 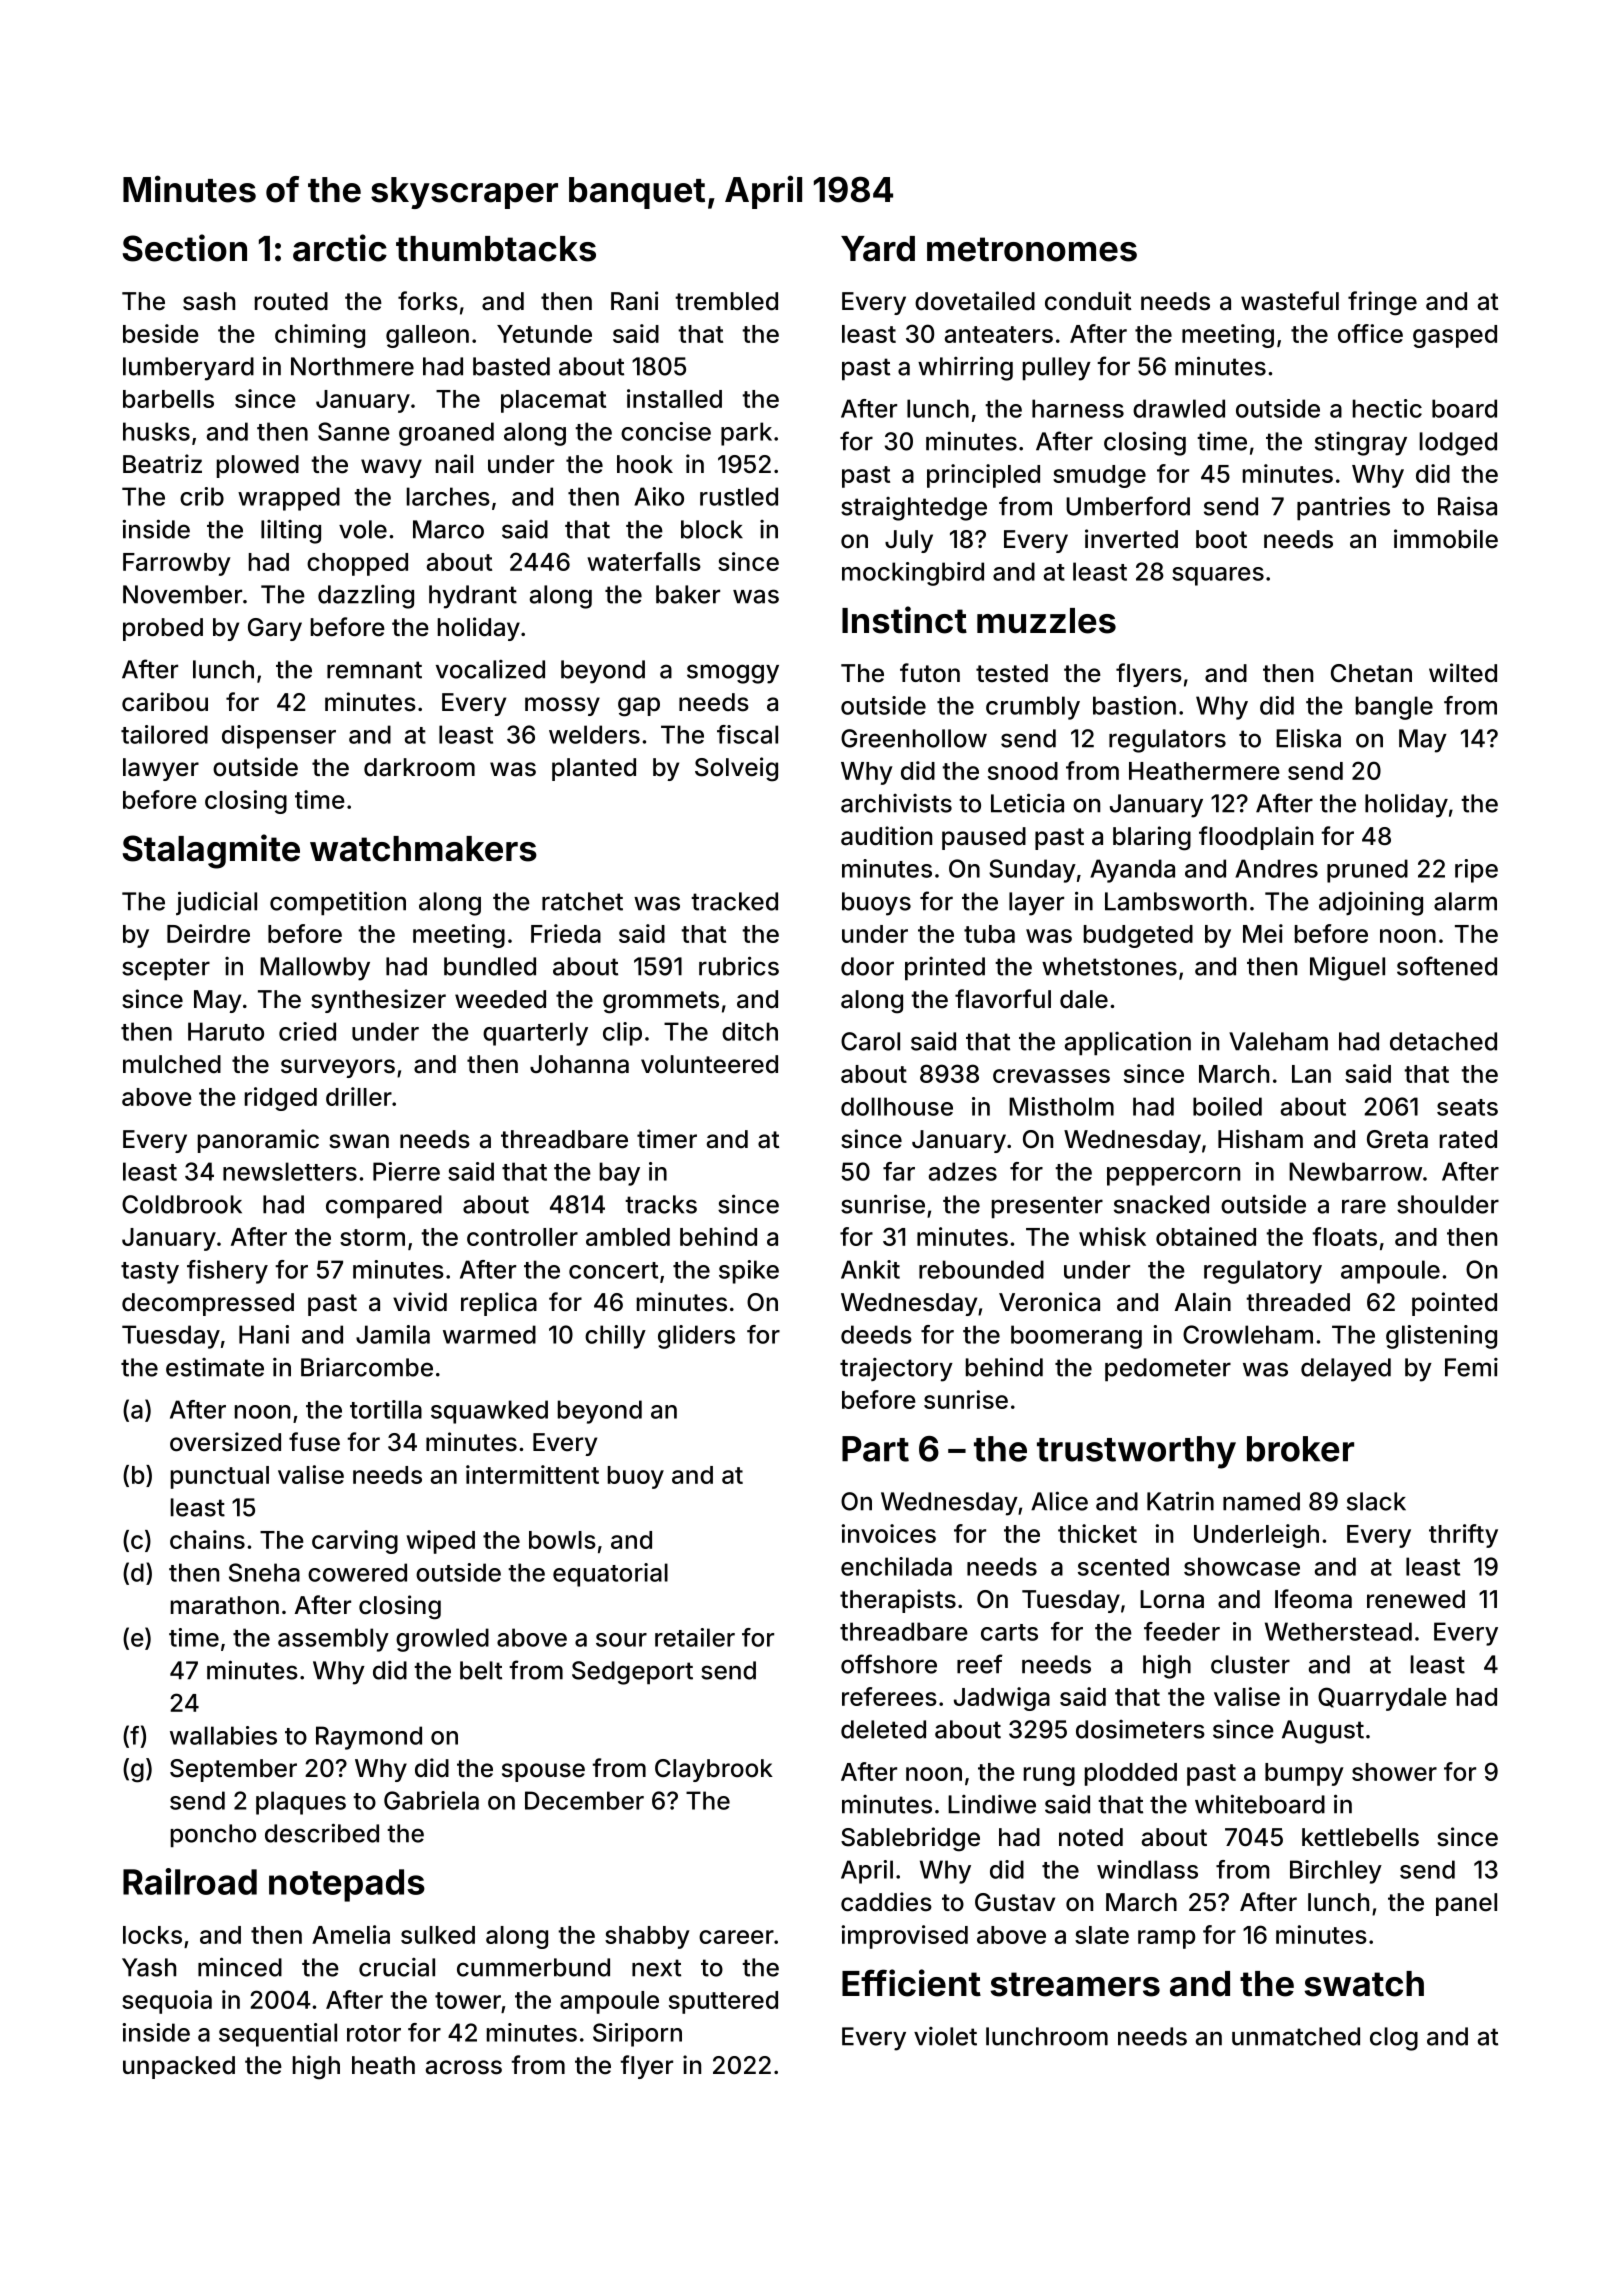 I want to click on compared, so click(x=384, y=1207).
